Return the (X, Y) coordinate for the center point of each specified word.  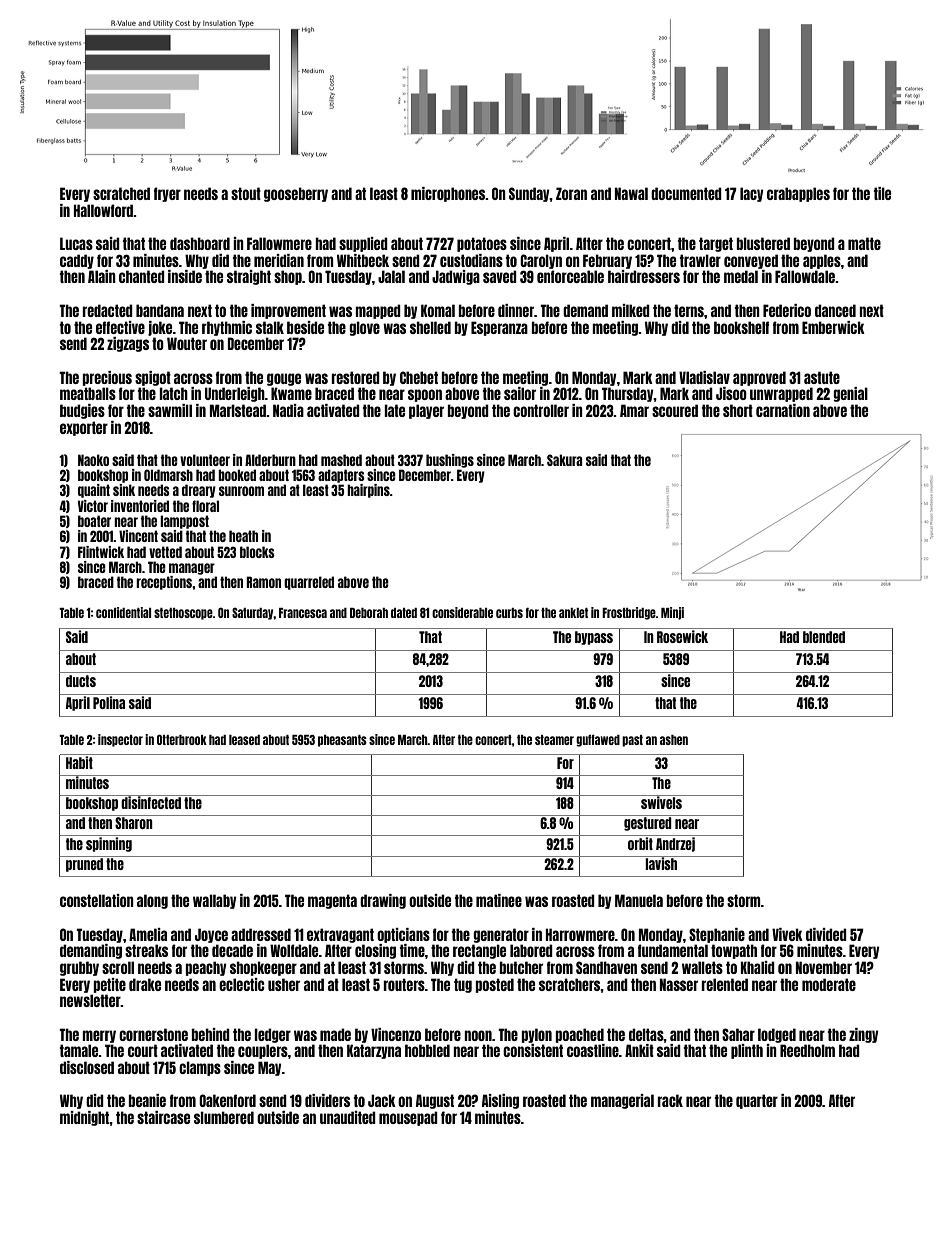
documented (686, 193)
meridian (279, 260)
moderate (829, 984)
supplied (363, 244)
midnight (85, 1118)
